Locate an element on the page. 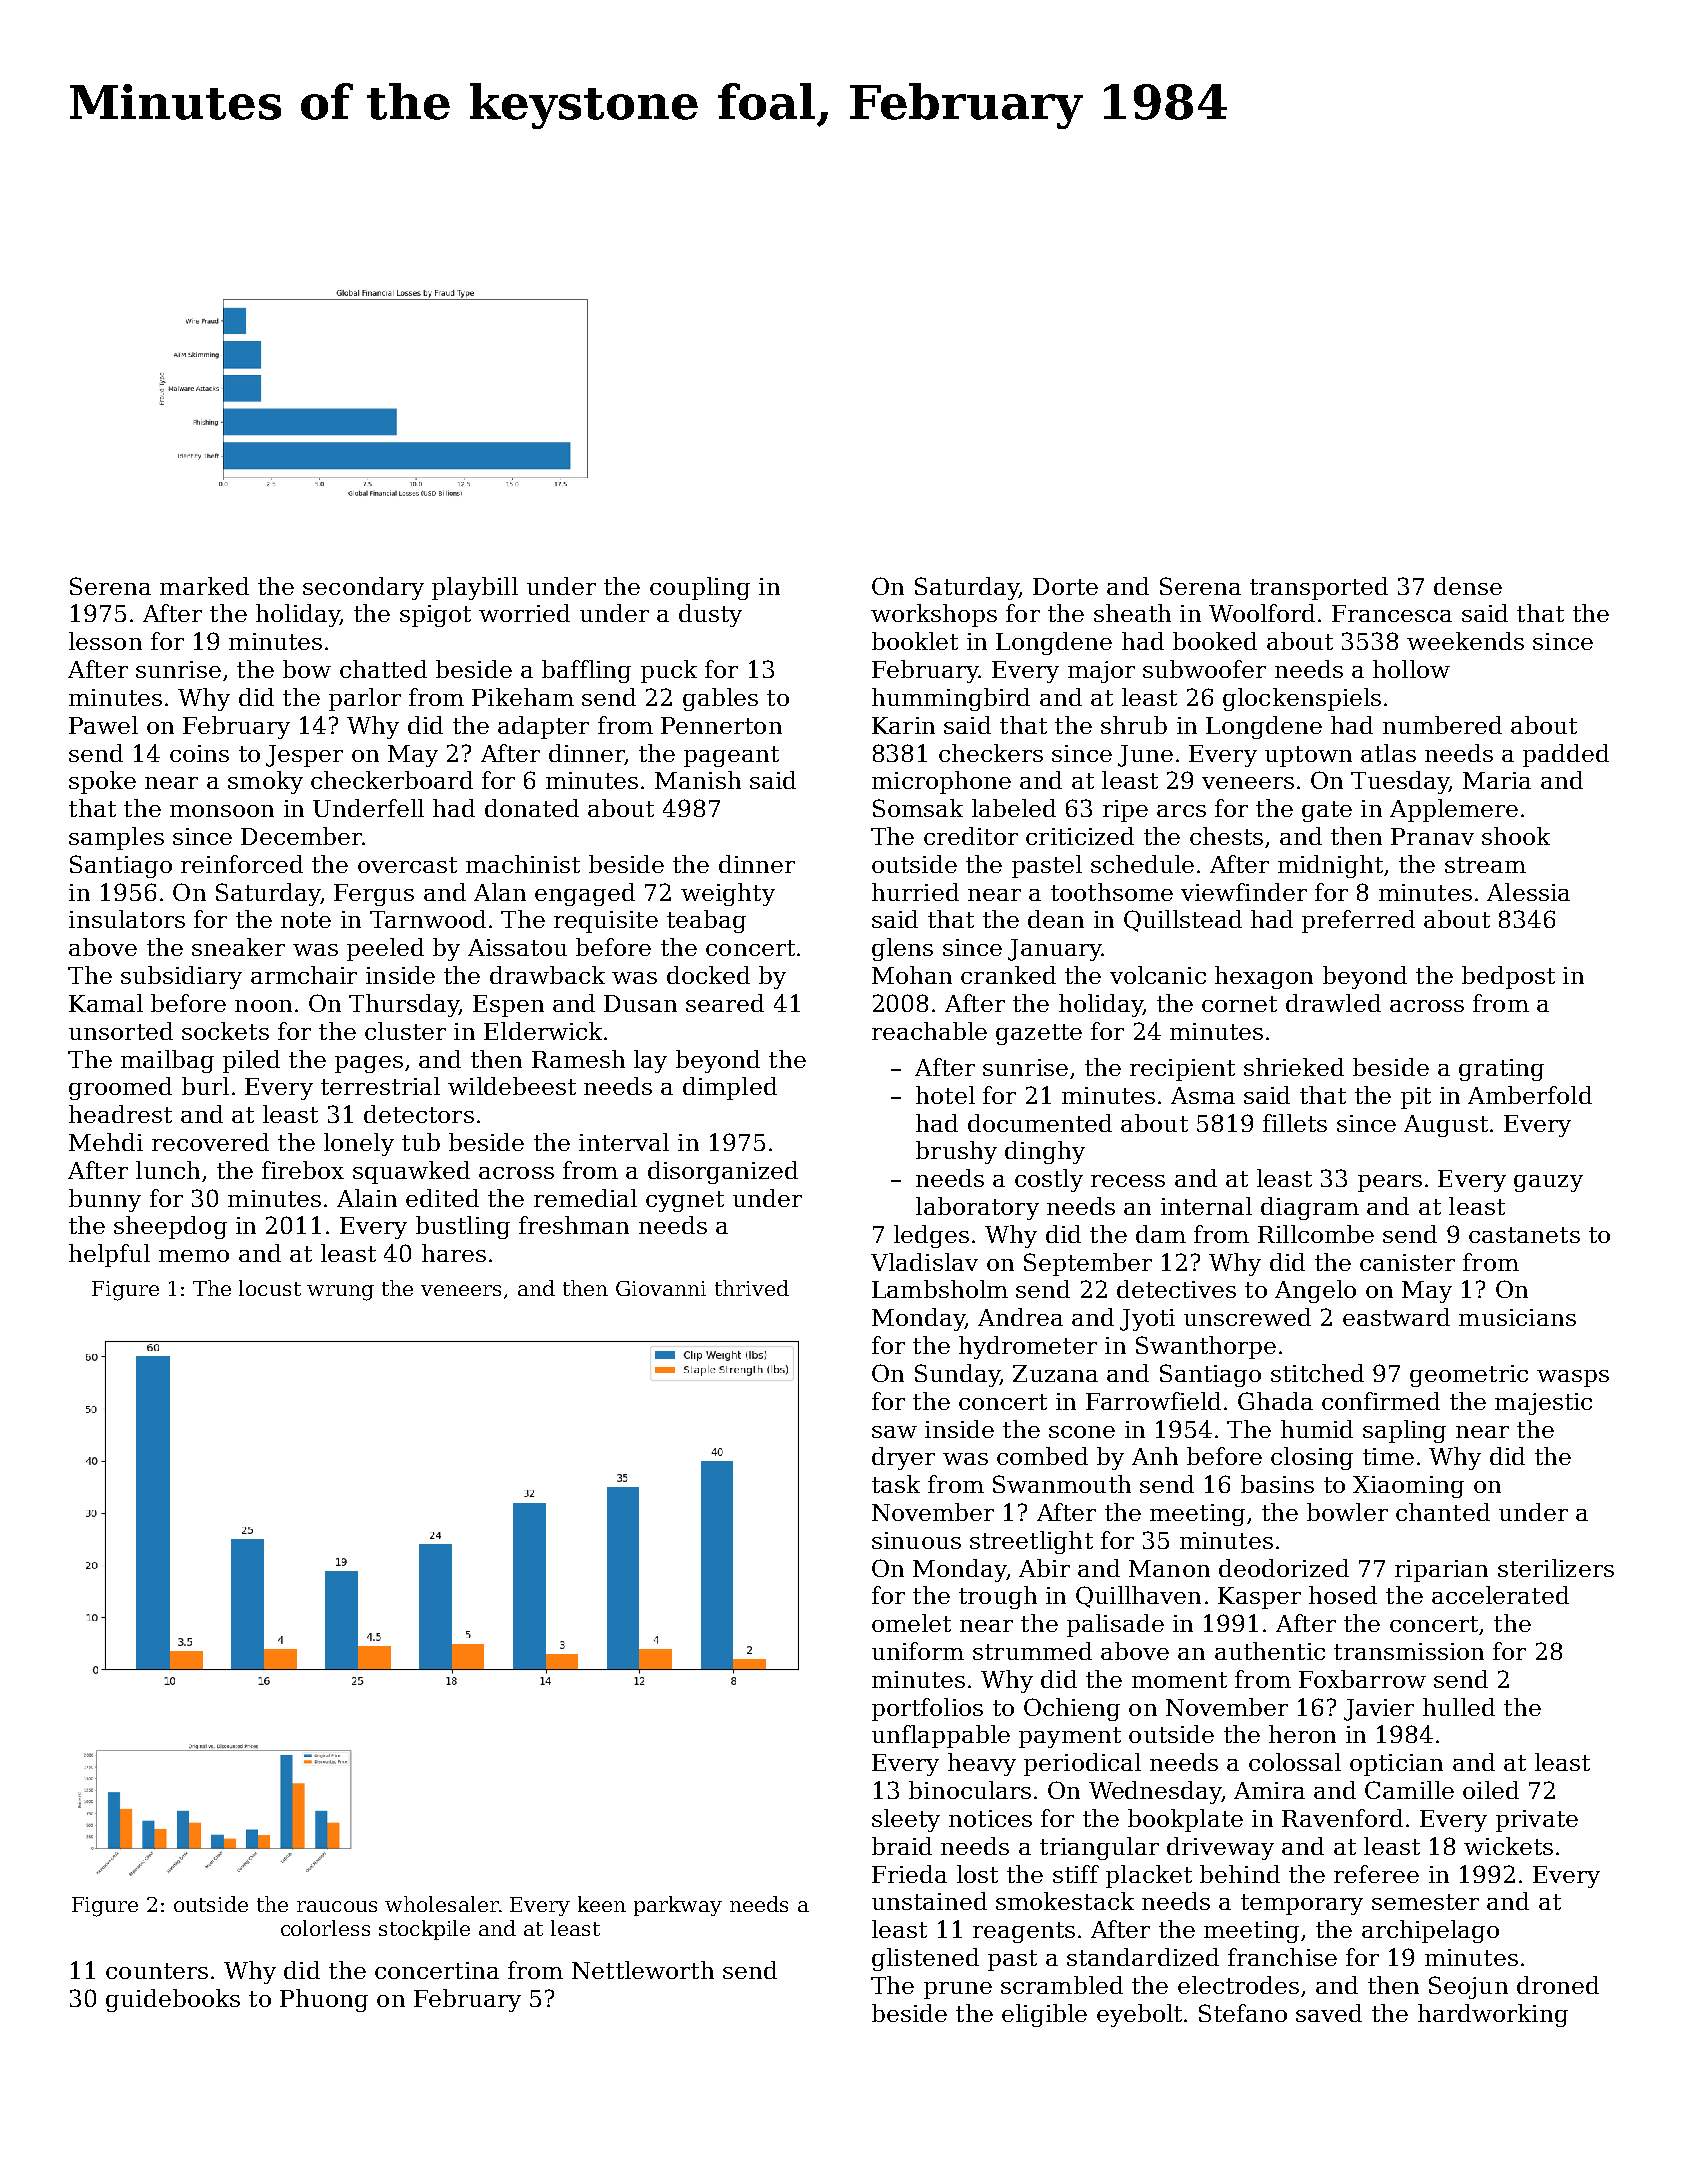 Image resolution: width=1683 pixels, height=2178 pixels. Dorte is located at coordinates (1065, 586).
